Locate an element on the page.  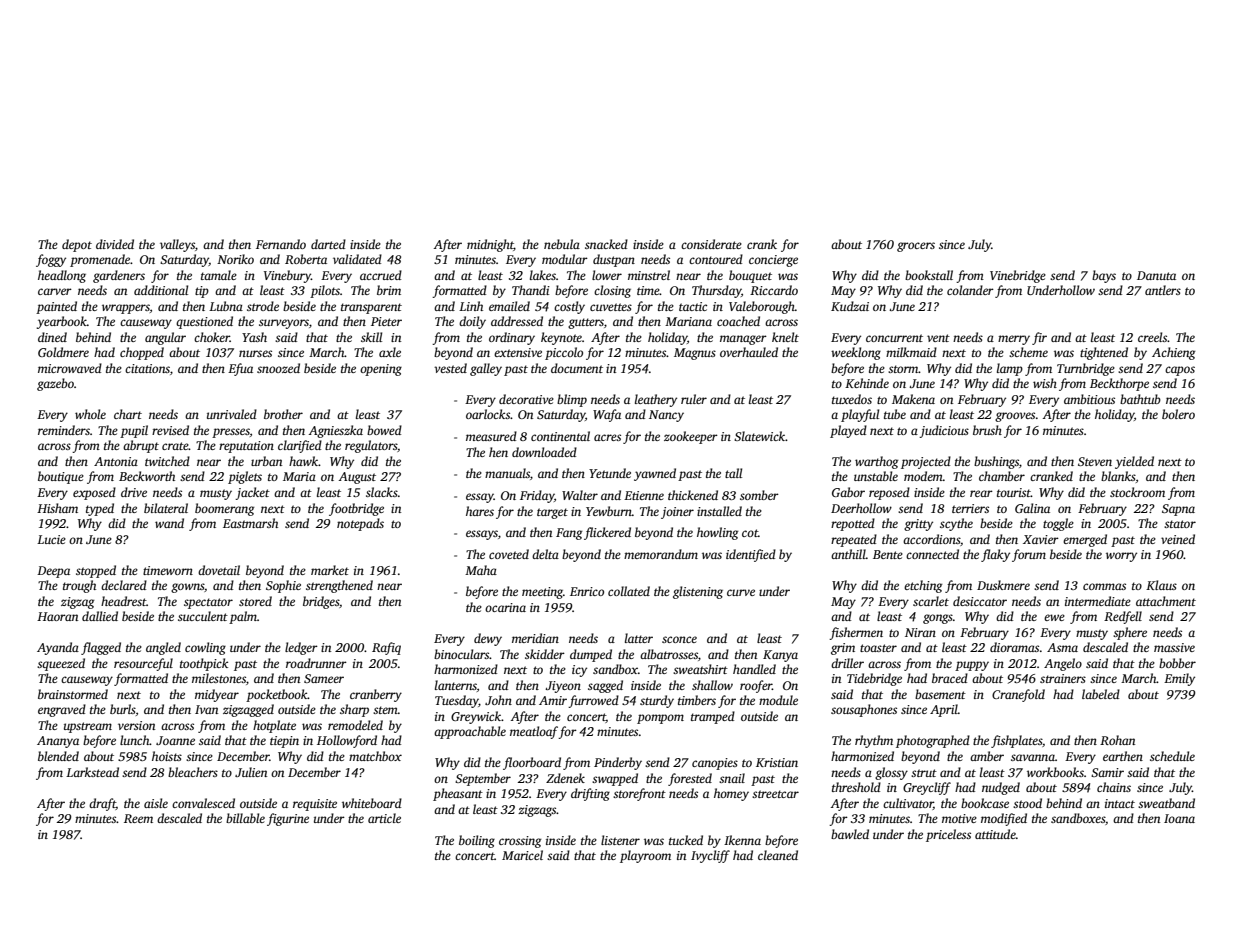
tiepin is located at coordinates (284, 742).
